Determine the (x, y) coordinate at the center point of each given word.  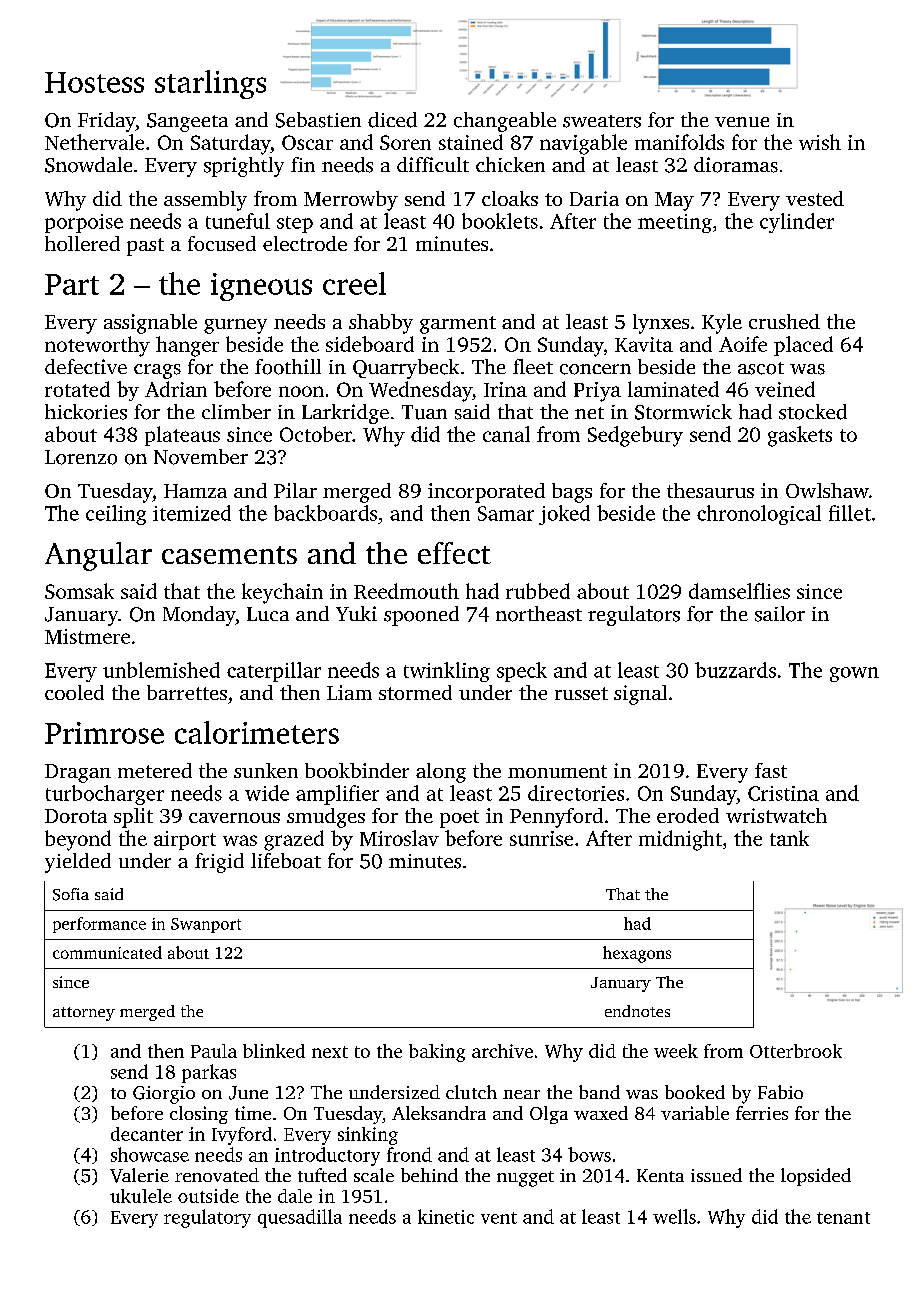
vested (815, 198)
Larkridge (345, 414)
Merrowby (351, 201)
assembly (205, 201)
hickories (86, 412)
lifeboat (286, 861)
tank (789, 838)
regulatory (207, 1218)
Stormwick (683, 412)
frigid (219, 863)
